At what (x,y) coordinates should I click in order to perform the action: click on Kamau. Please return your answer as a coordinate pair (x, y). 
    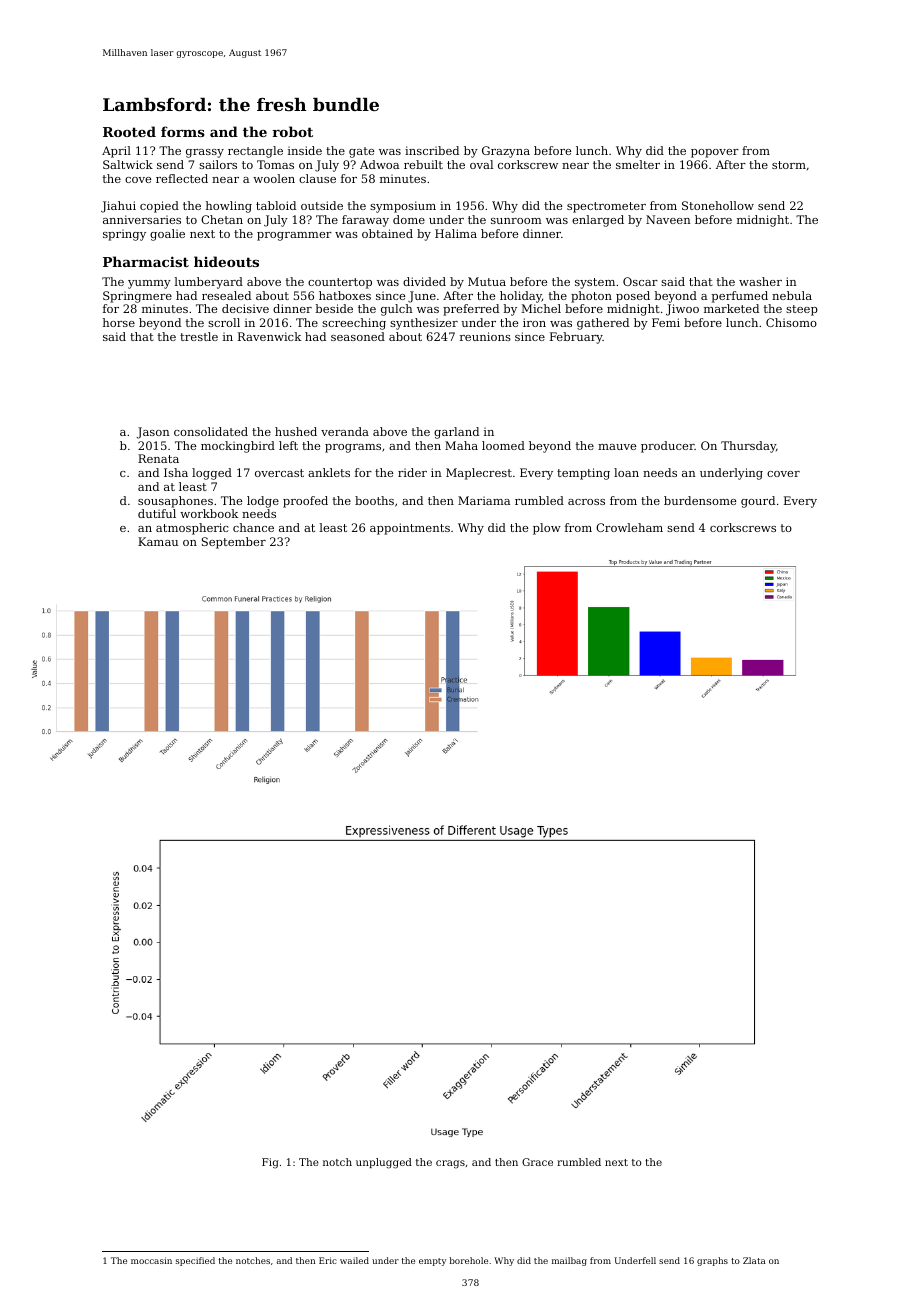
    Looking at the image, I should click on (158, 541).
